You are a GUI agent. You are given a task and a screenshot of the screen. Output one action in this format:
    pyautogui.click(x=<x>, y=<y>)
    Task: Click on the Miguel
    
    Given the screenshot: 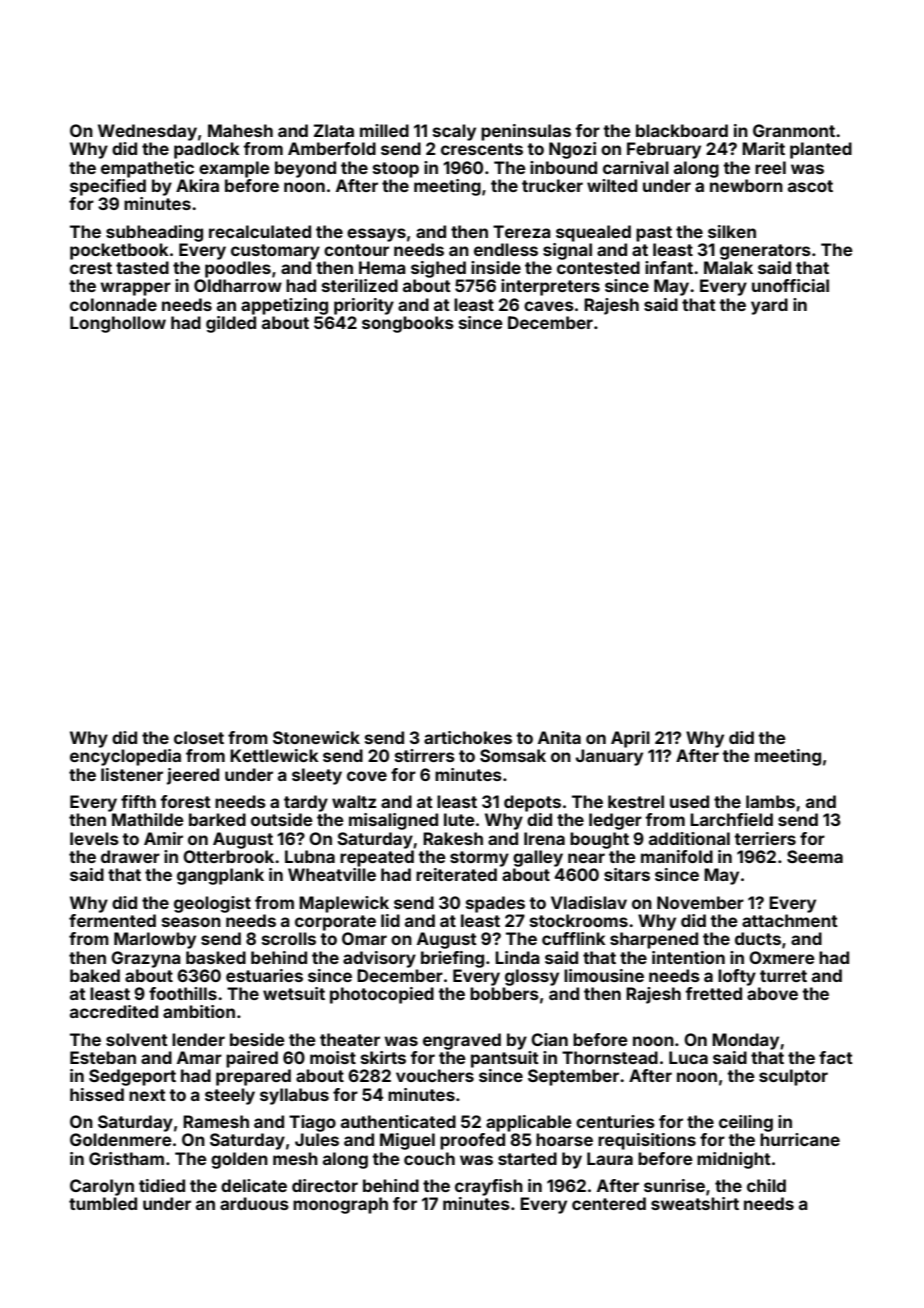 What is the action you would take?
    pyautogui.click(x=407, y=1141)
